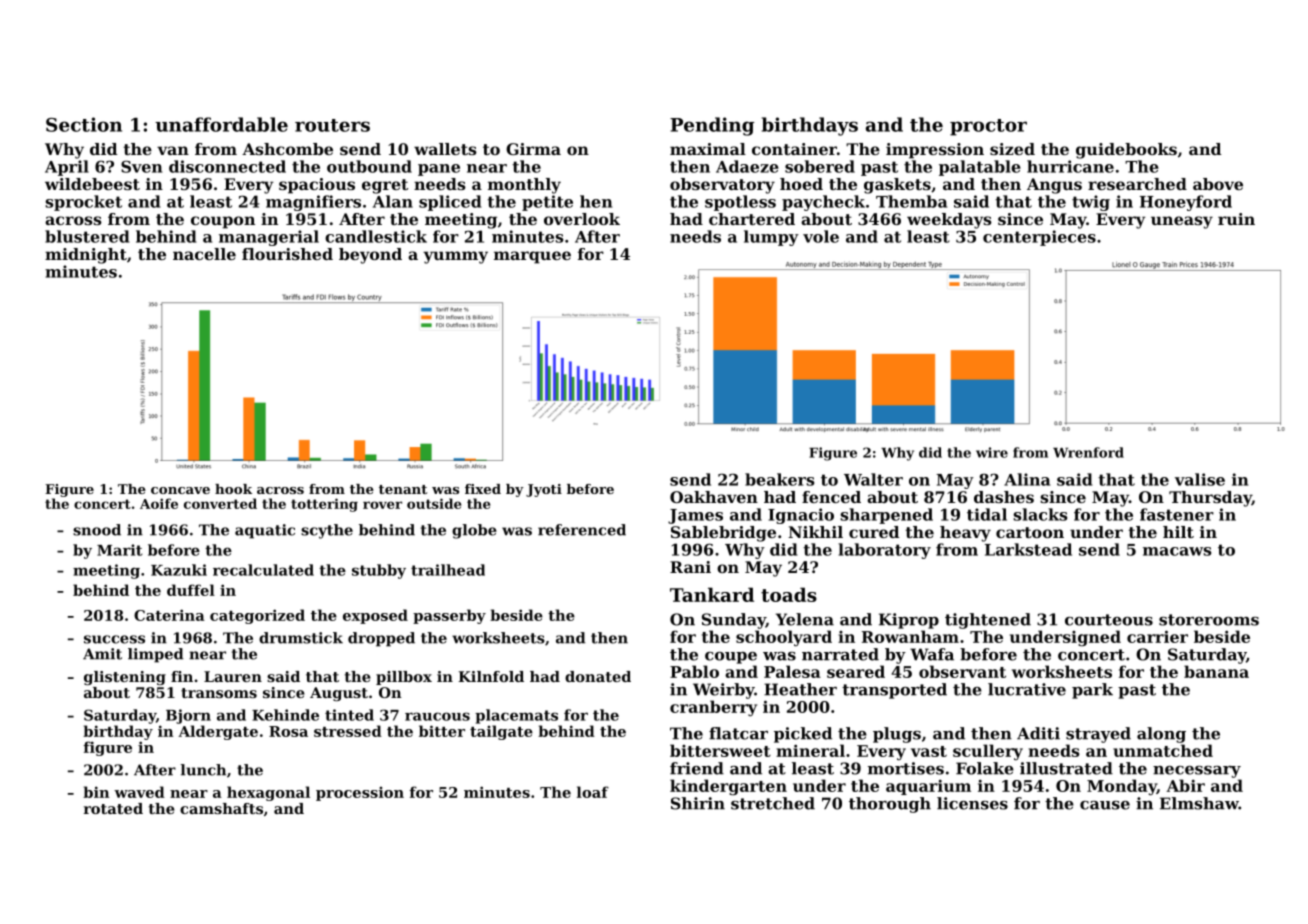  I want to click on Pablo, so click(694, 671).
